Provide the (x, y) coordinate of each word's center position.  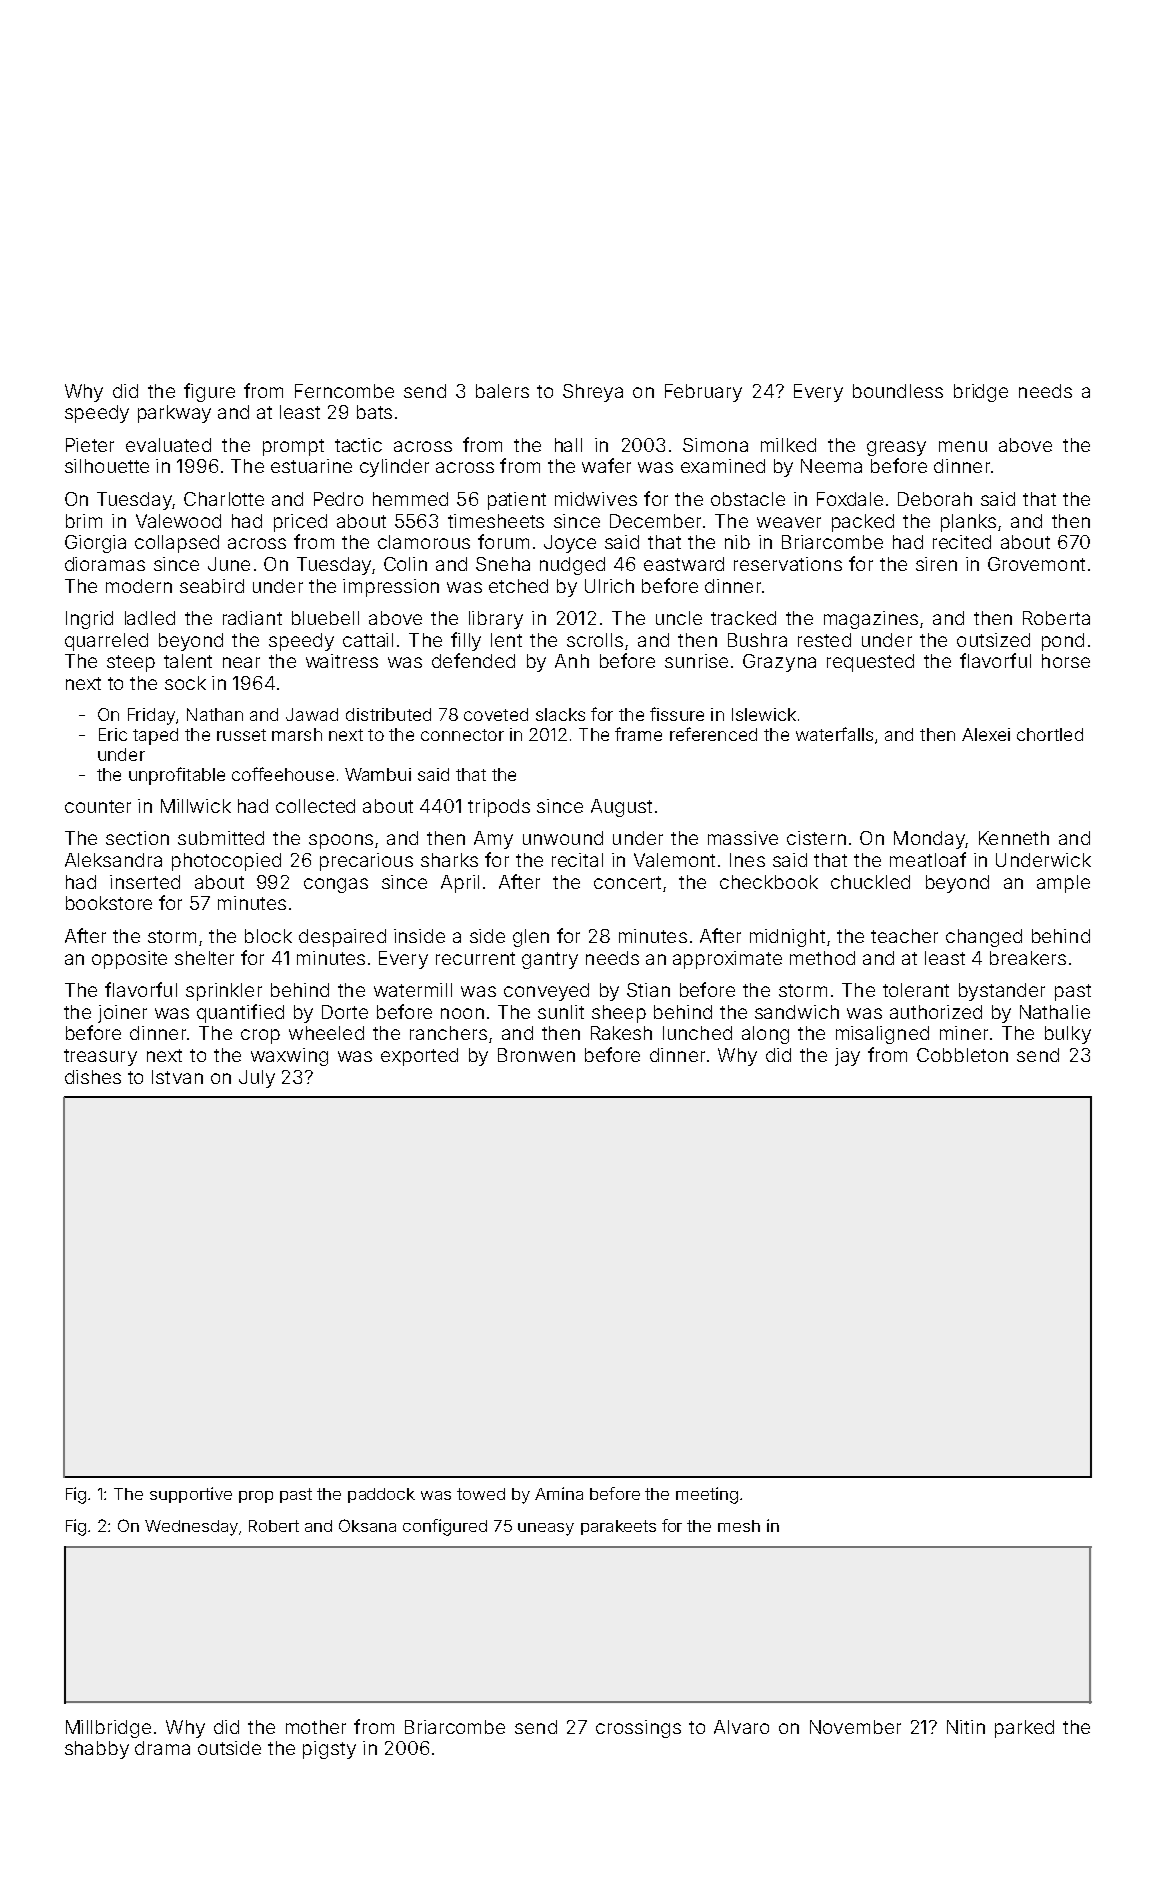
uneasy (546, 1529)
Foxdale (850, 499)
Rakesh (621, 1033)
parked (1024, 1729)
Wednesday (191, 1528)
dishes (93, 1077)
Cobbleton (962, 1055)
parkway (174, 414)
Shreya (593, 393)
